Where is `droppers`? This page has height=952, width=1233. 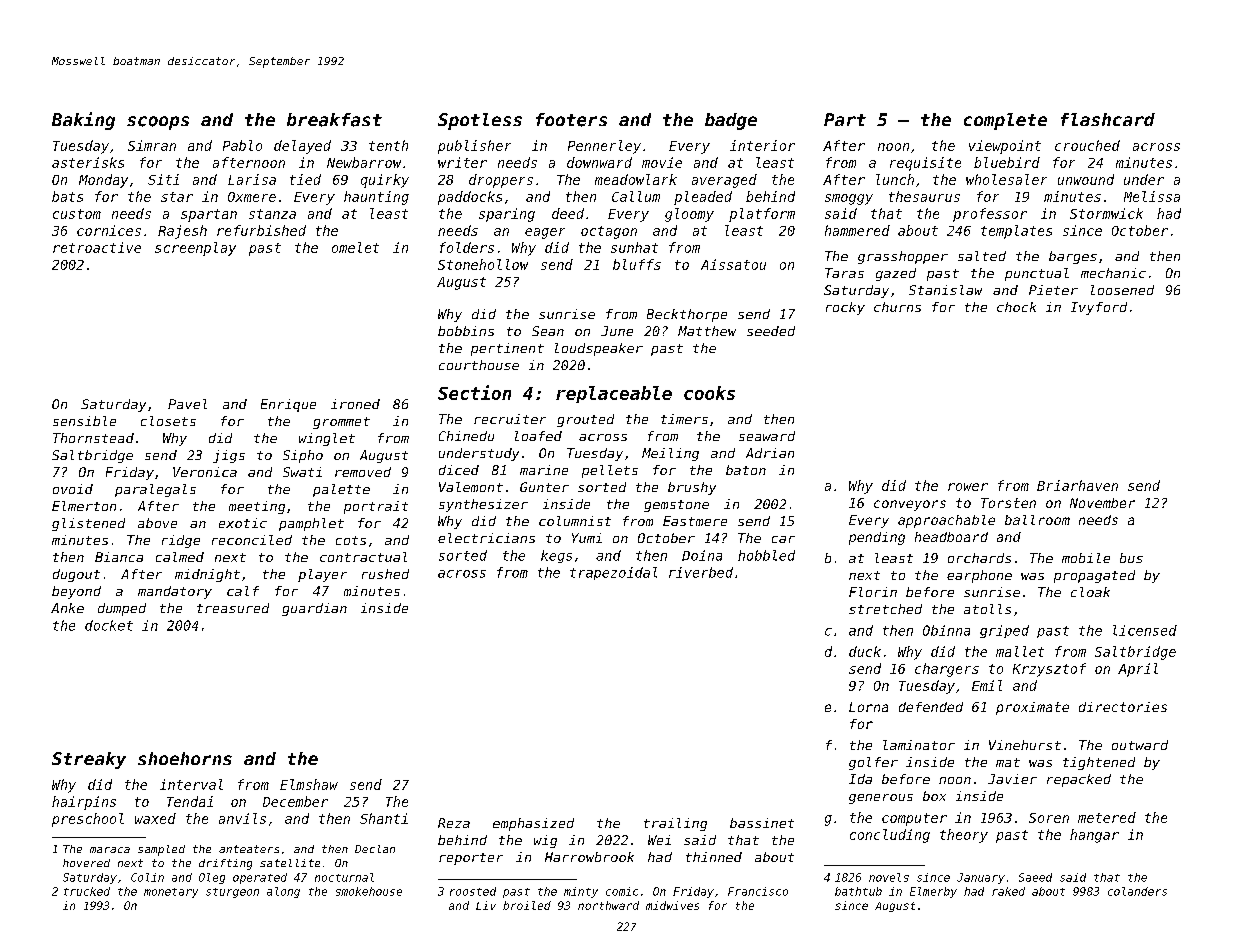
droppers is located at coordinates (501, 181).
